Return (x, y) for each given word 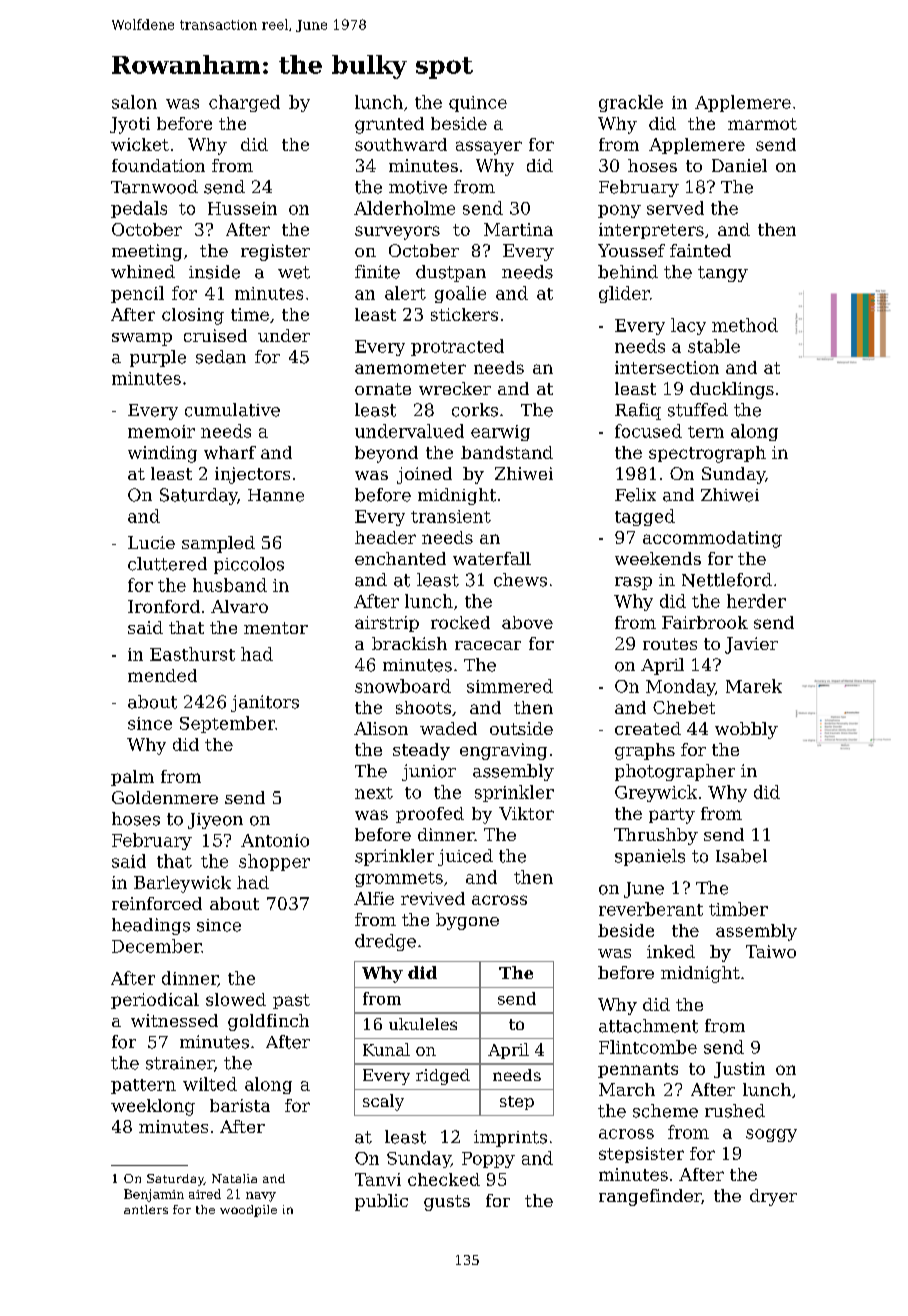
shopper (274, 862)
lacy (688, 326)
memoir (161, 431)
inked (671, 951)
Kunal (386, 1049)
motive (418, 187)
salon (134, 102)
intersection (667, 367)
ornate (383, 389)
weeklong (153, 1107)
